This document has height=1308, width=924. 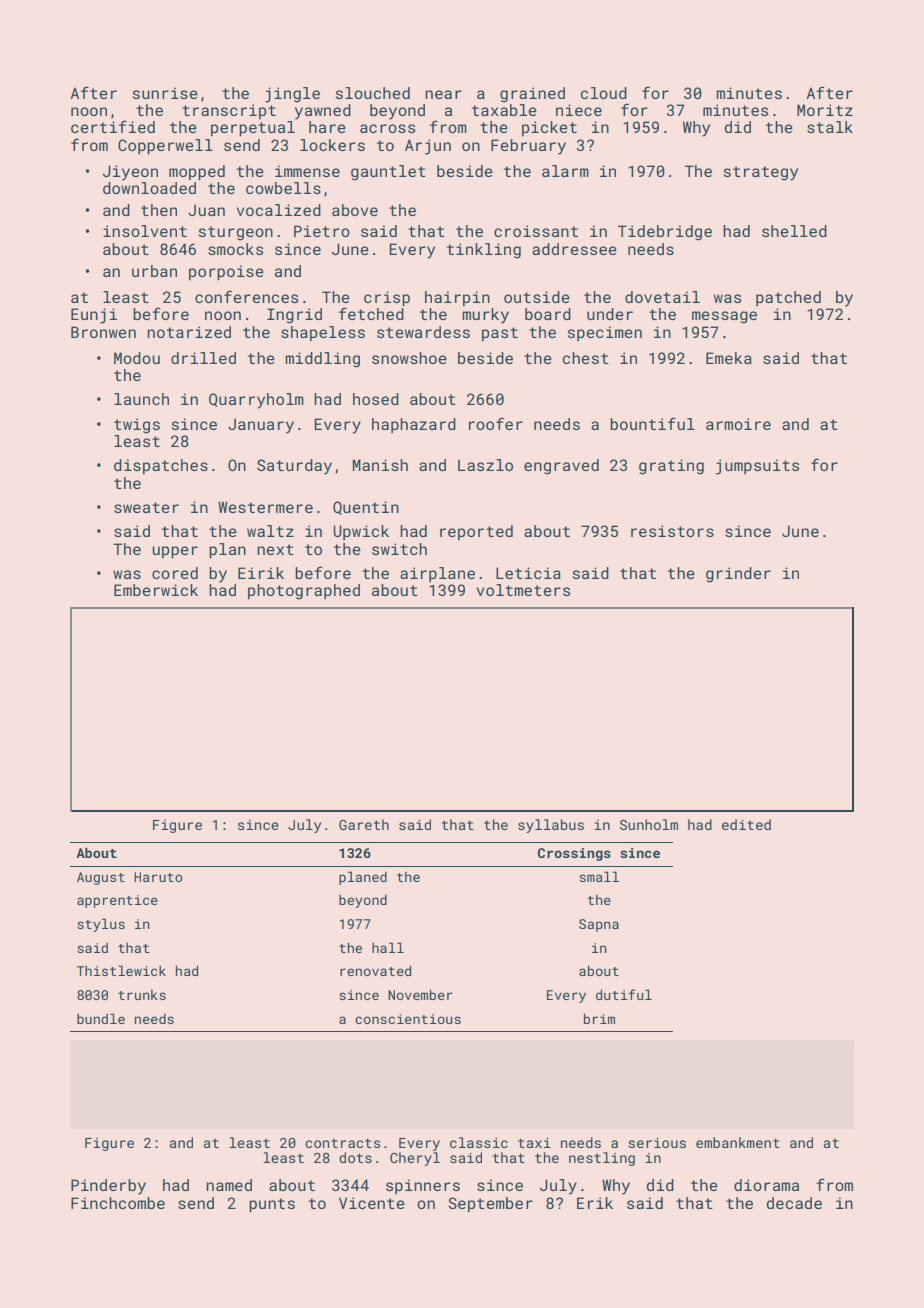 What do you see at coordinates (532, 95) in the document?
I see `grained` at bounding box center [532, 95].
